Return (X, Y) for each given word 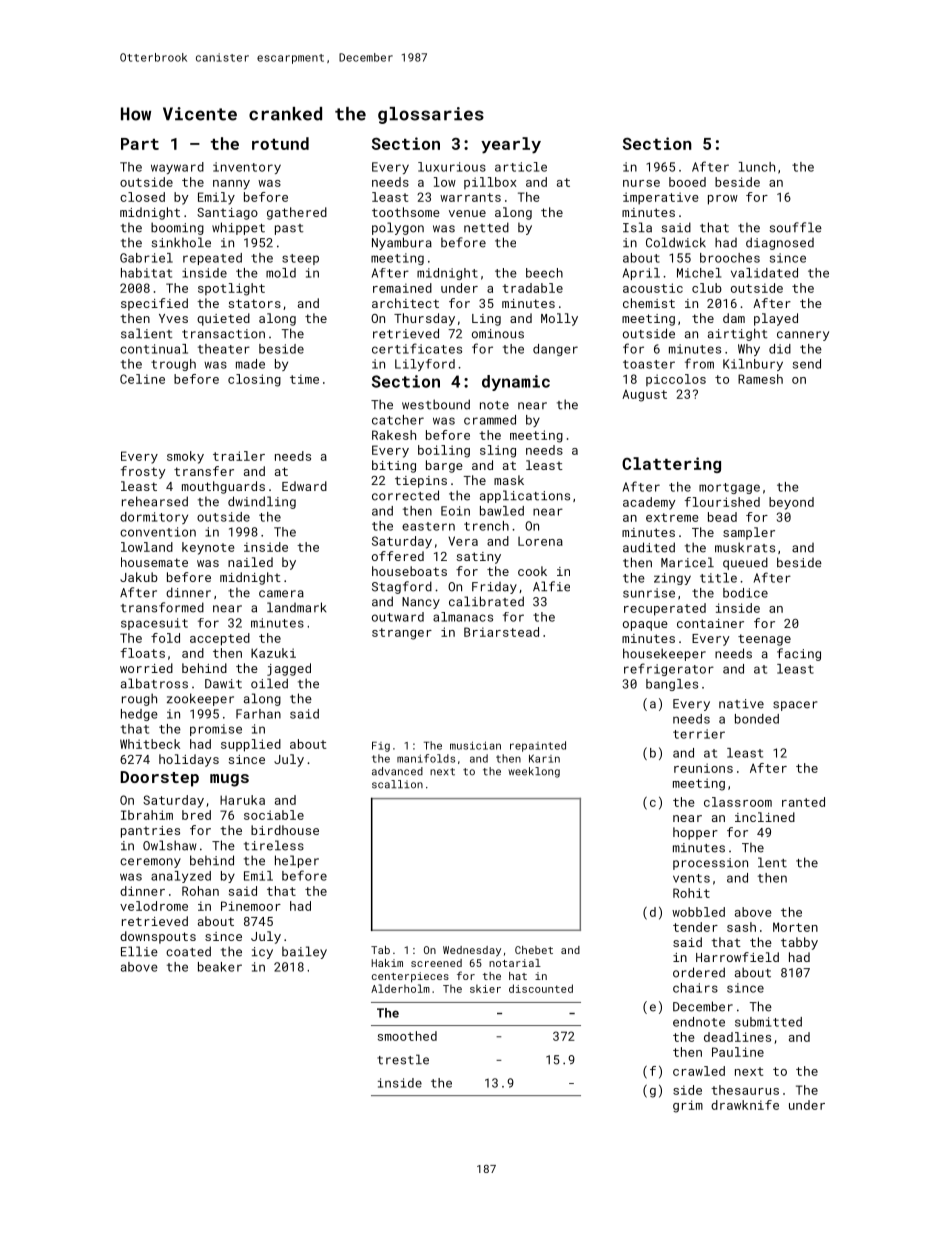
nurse (641, 183)
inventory (247, 168)
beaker (220, 967)
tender (695, 927)
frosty (143, 472)
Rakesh (394, 435)
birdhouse (285, 830)
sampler (749, 533)
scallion (397, 784)
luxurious (452, 167)
